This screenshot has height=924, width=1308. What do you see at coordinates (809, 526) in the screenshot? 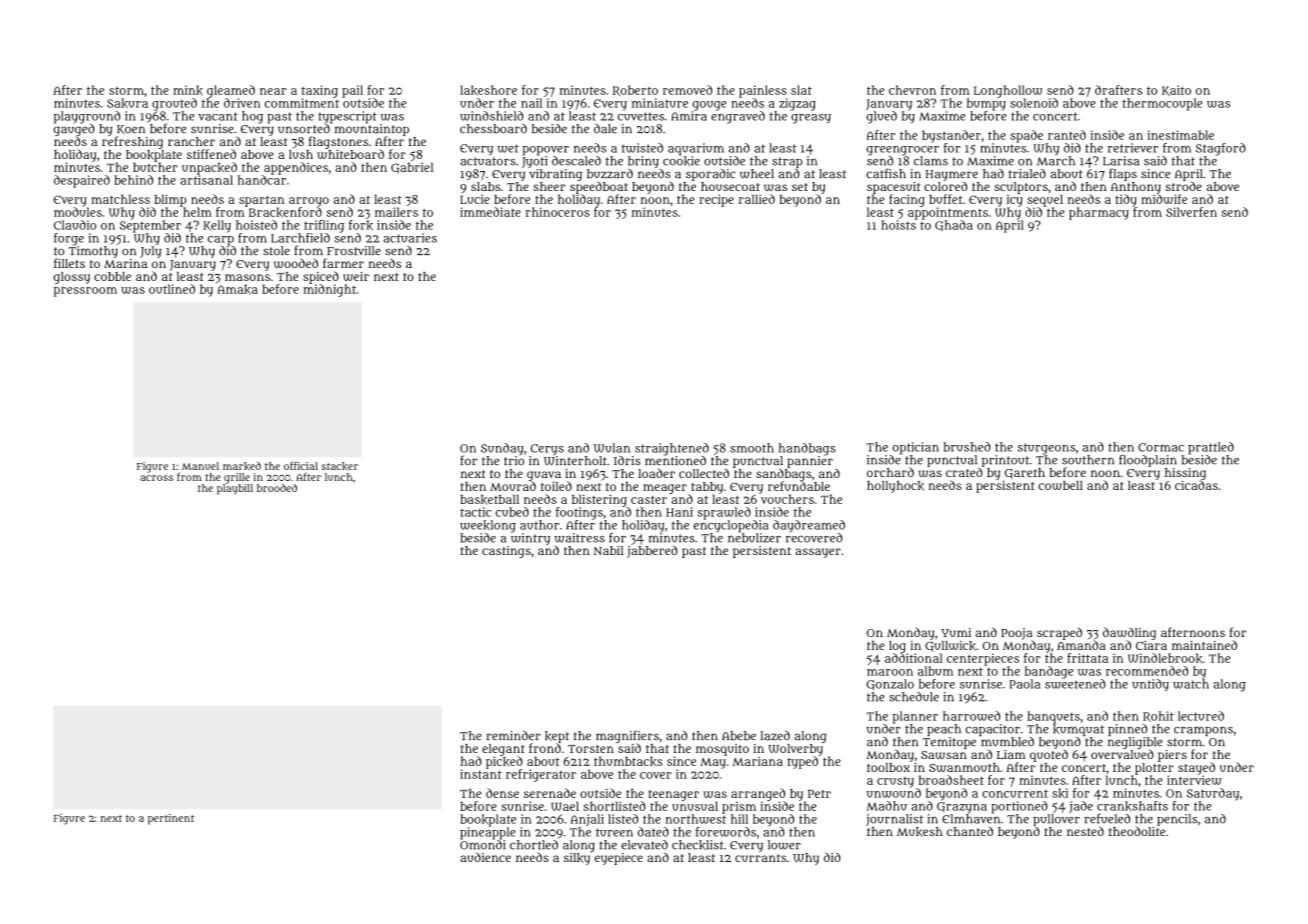
I see `daydreamed` at bounding box center [809, 526].
